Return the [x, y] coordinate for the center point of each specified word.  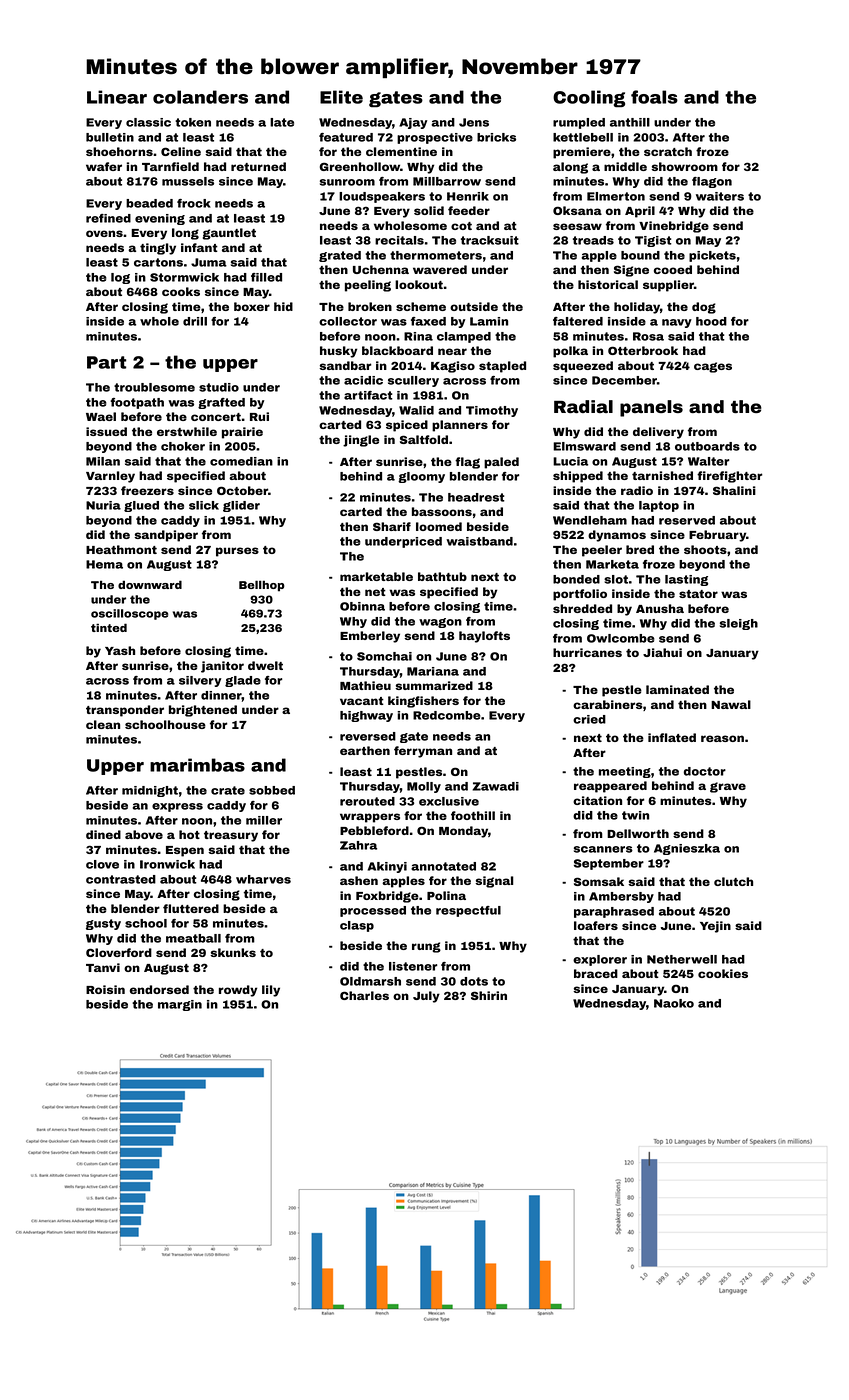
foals [654, 97]
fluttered [191, 908]
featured [346, 137]
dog [704, 308]
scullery [413, 381]
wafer [104, 166]
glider [241, 506]
